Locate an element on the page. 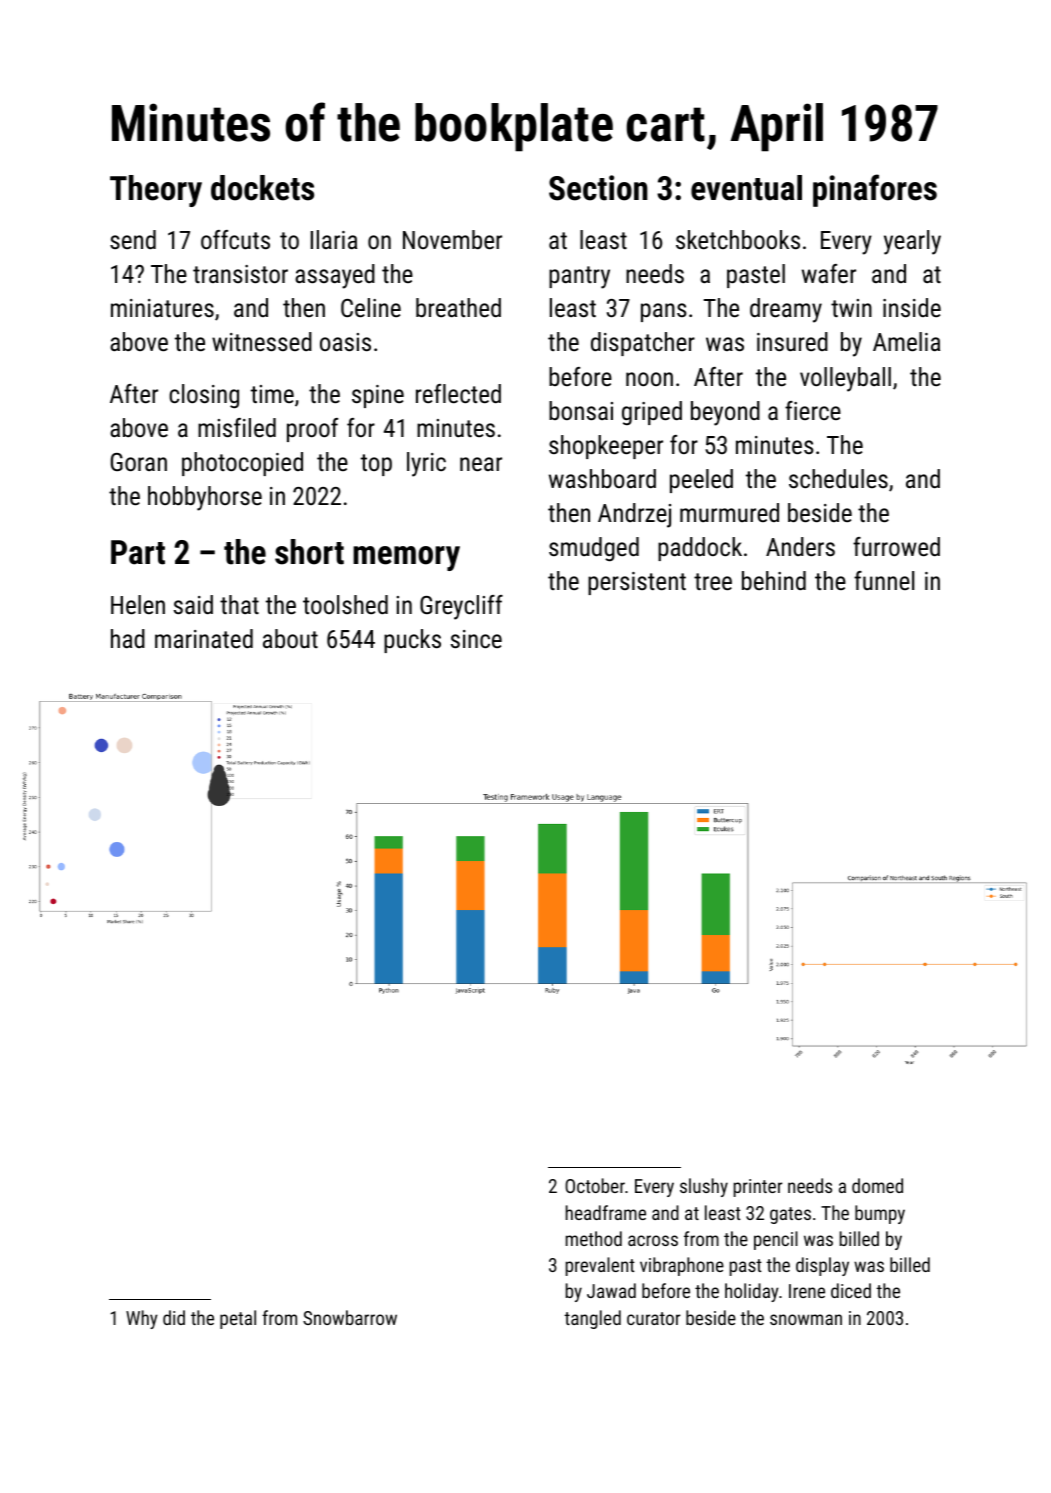  did is located at coordinates (174, 1317).
